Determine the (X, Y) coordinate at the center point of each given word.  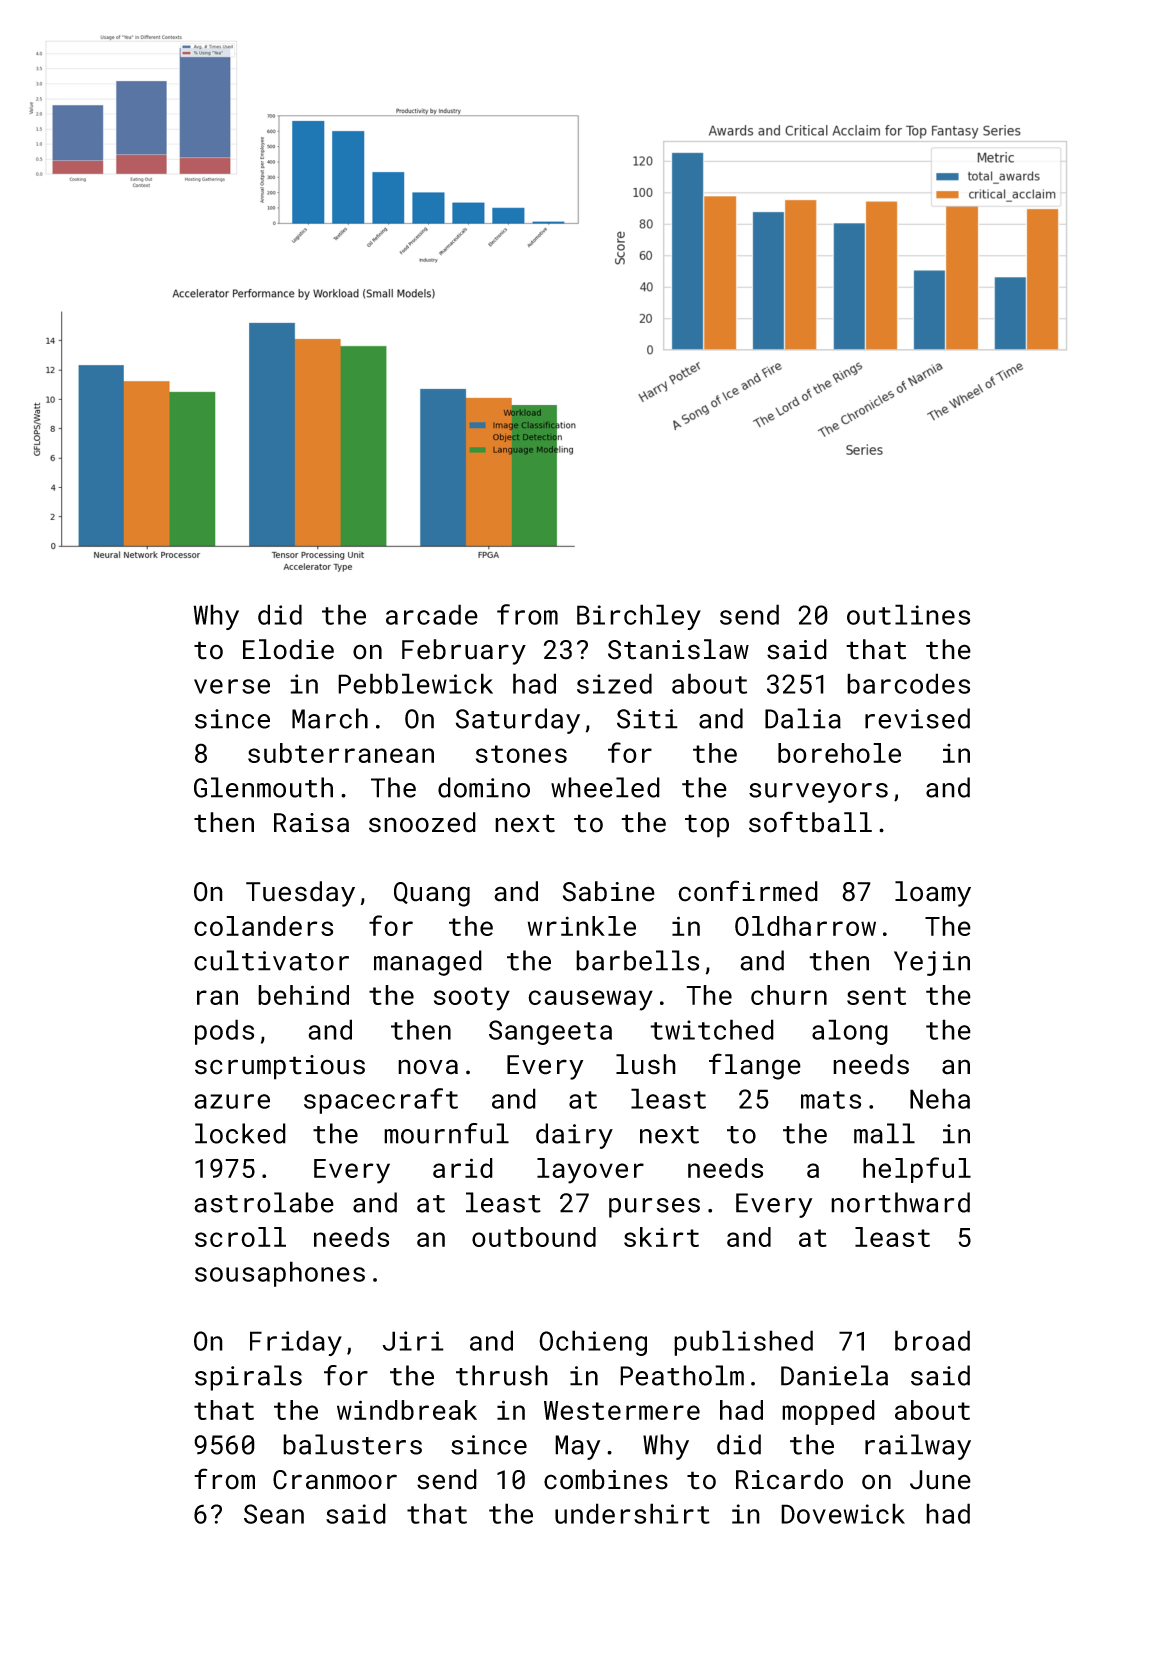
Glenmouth (263, 787)
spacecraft (381, 1101)
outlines (908, 614)
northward (900, 1202)
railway (918, 1447)
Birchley (639, 617)
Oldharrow (805, 926)
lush (646, 1064)
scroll (240, 1237)
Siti (647, 719)
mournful (446, 1133)
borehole (839, 753)
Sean (274, 1514)
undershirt (632, 1513)
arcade (432, 614)
